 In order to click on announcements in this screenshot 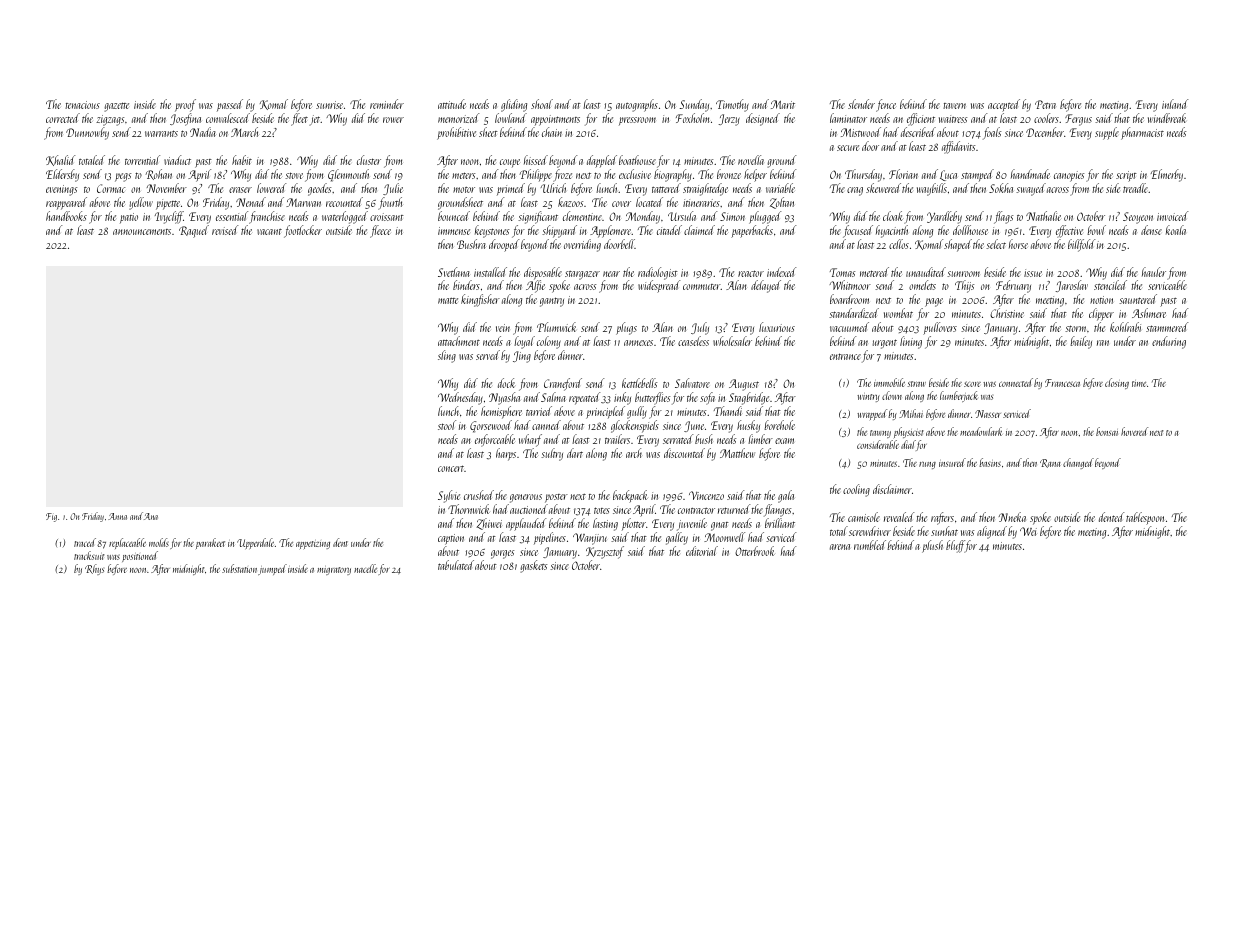, I will do `click(142, 232)`.
